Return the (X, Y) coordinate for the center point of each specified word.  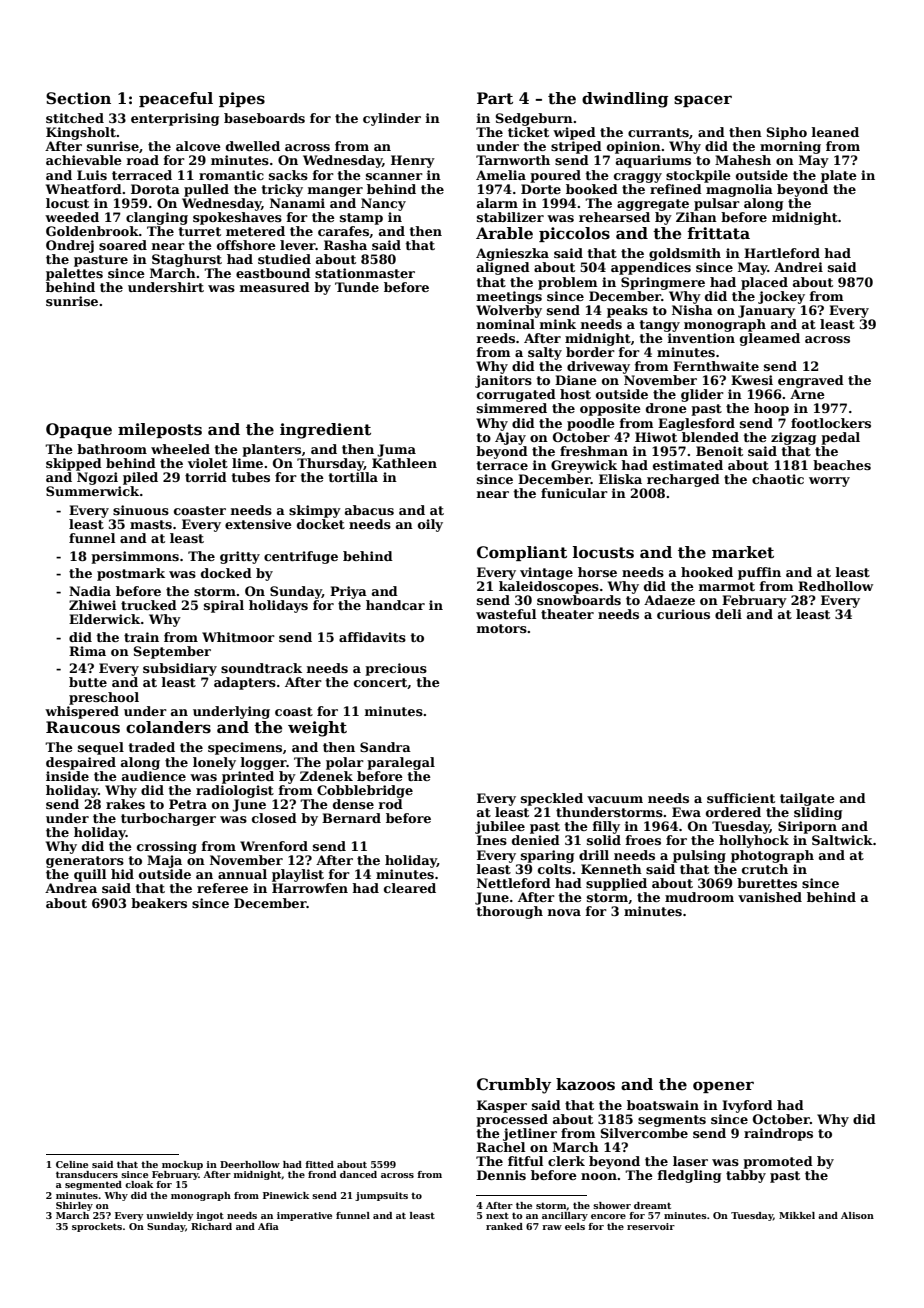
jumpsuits (381, 1196)
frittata (718, 233)
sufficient (741, 798)
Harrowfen (310, 888)
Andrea (71, 888)
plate (839, 176)
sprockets (97, 1227)
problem (568, 283)
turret (199, 231)
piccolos (574, 234)
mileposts (160, 430)
